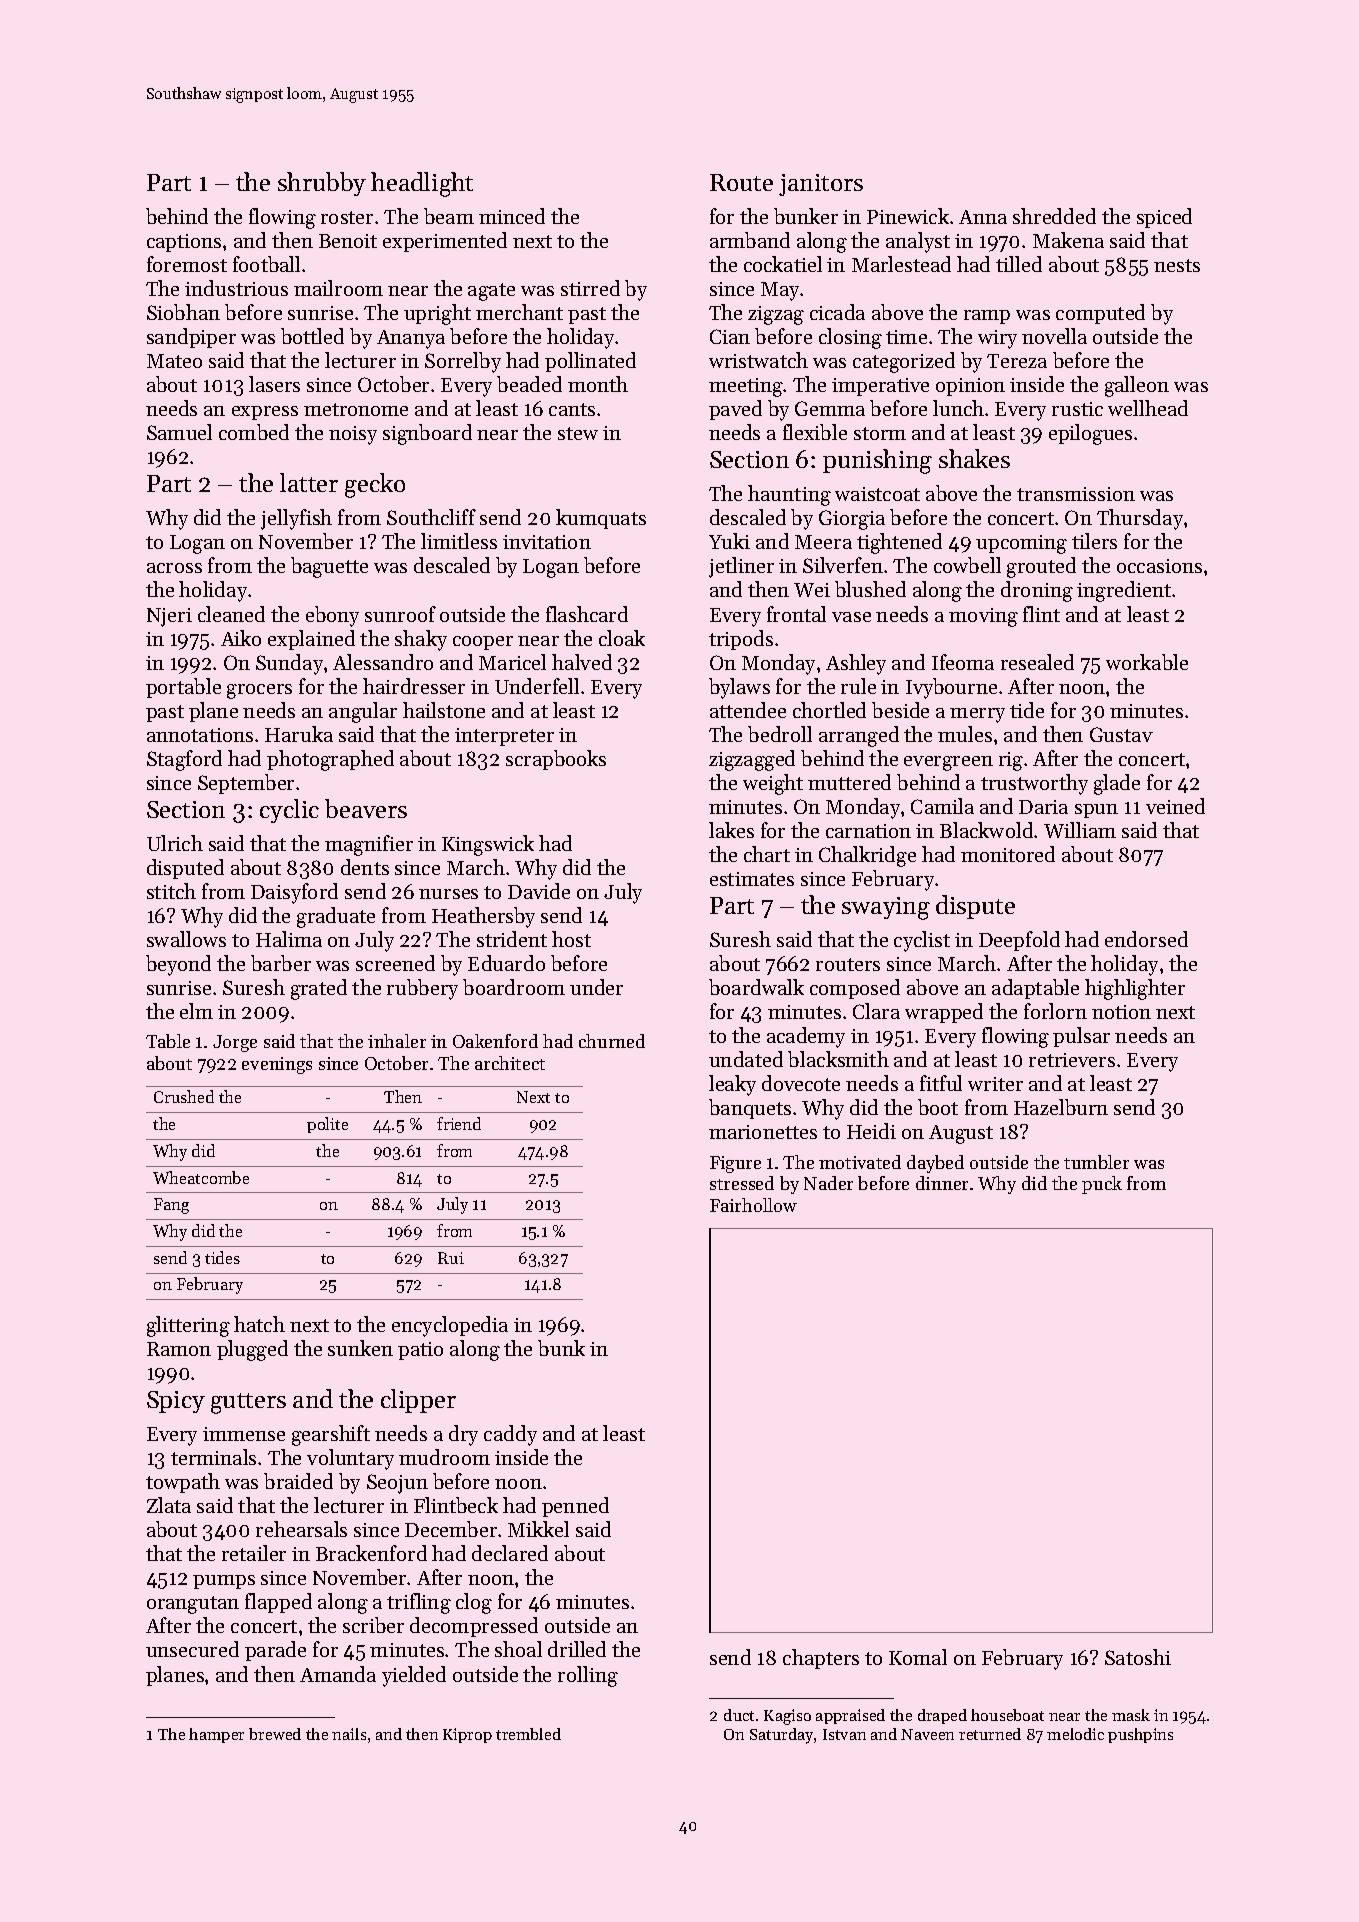 The width and height of the document is (1359, 1922). I want to click on Figure, so click(735, 1164).
